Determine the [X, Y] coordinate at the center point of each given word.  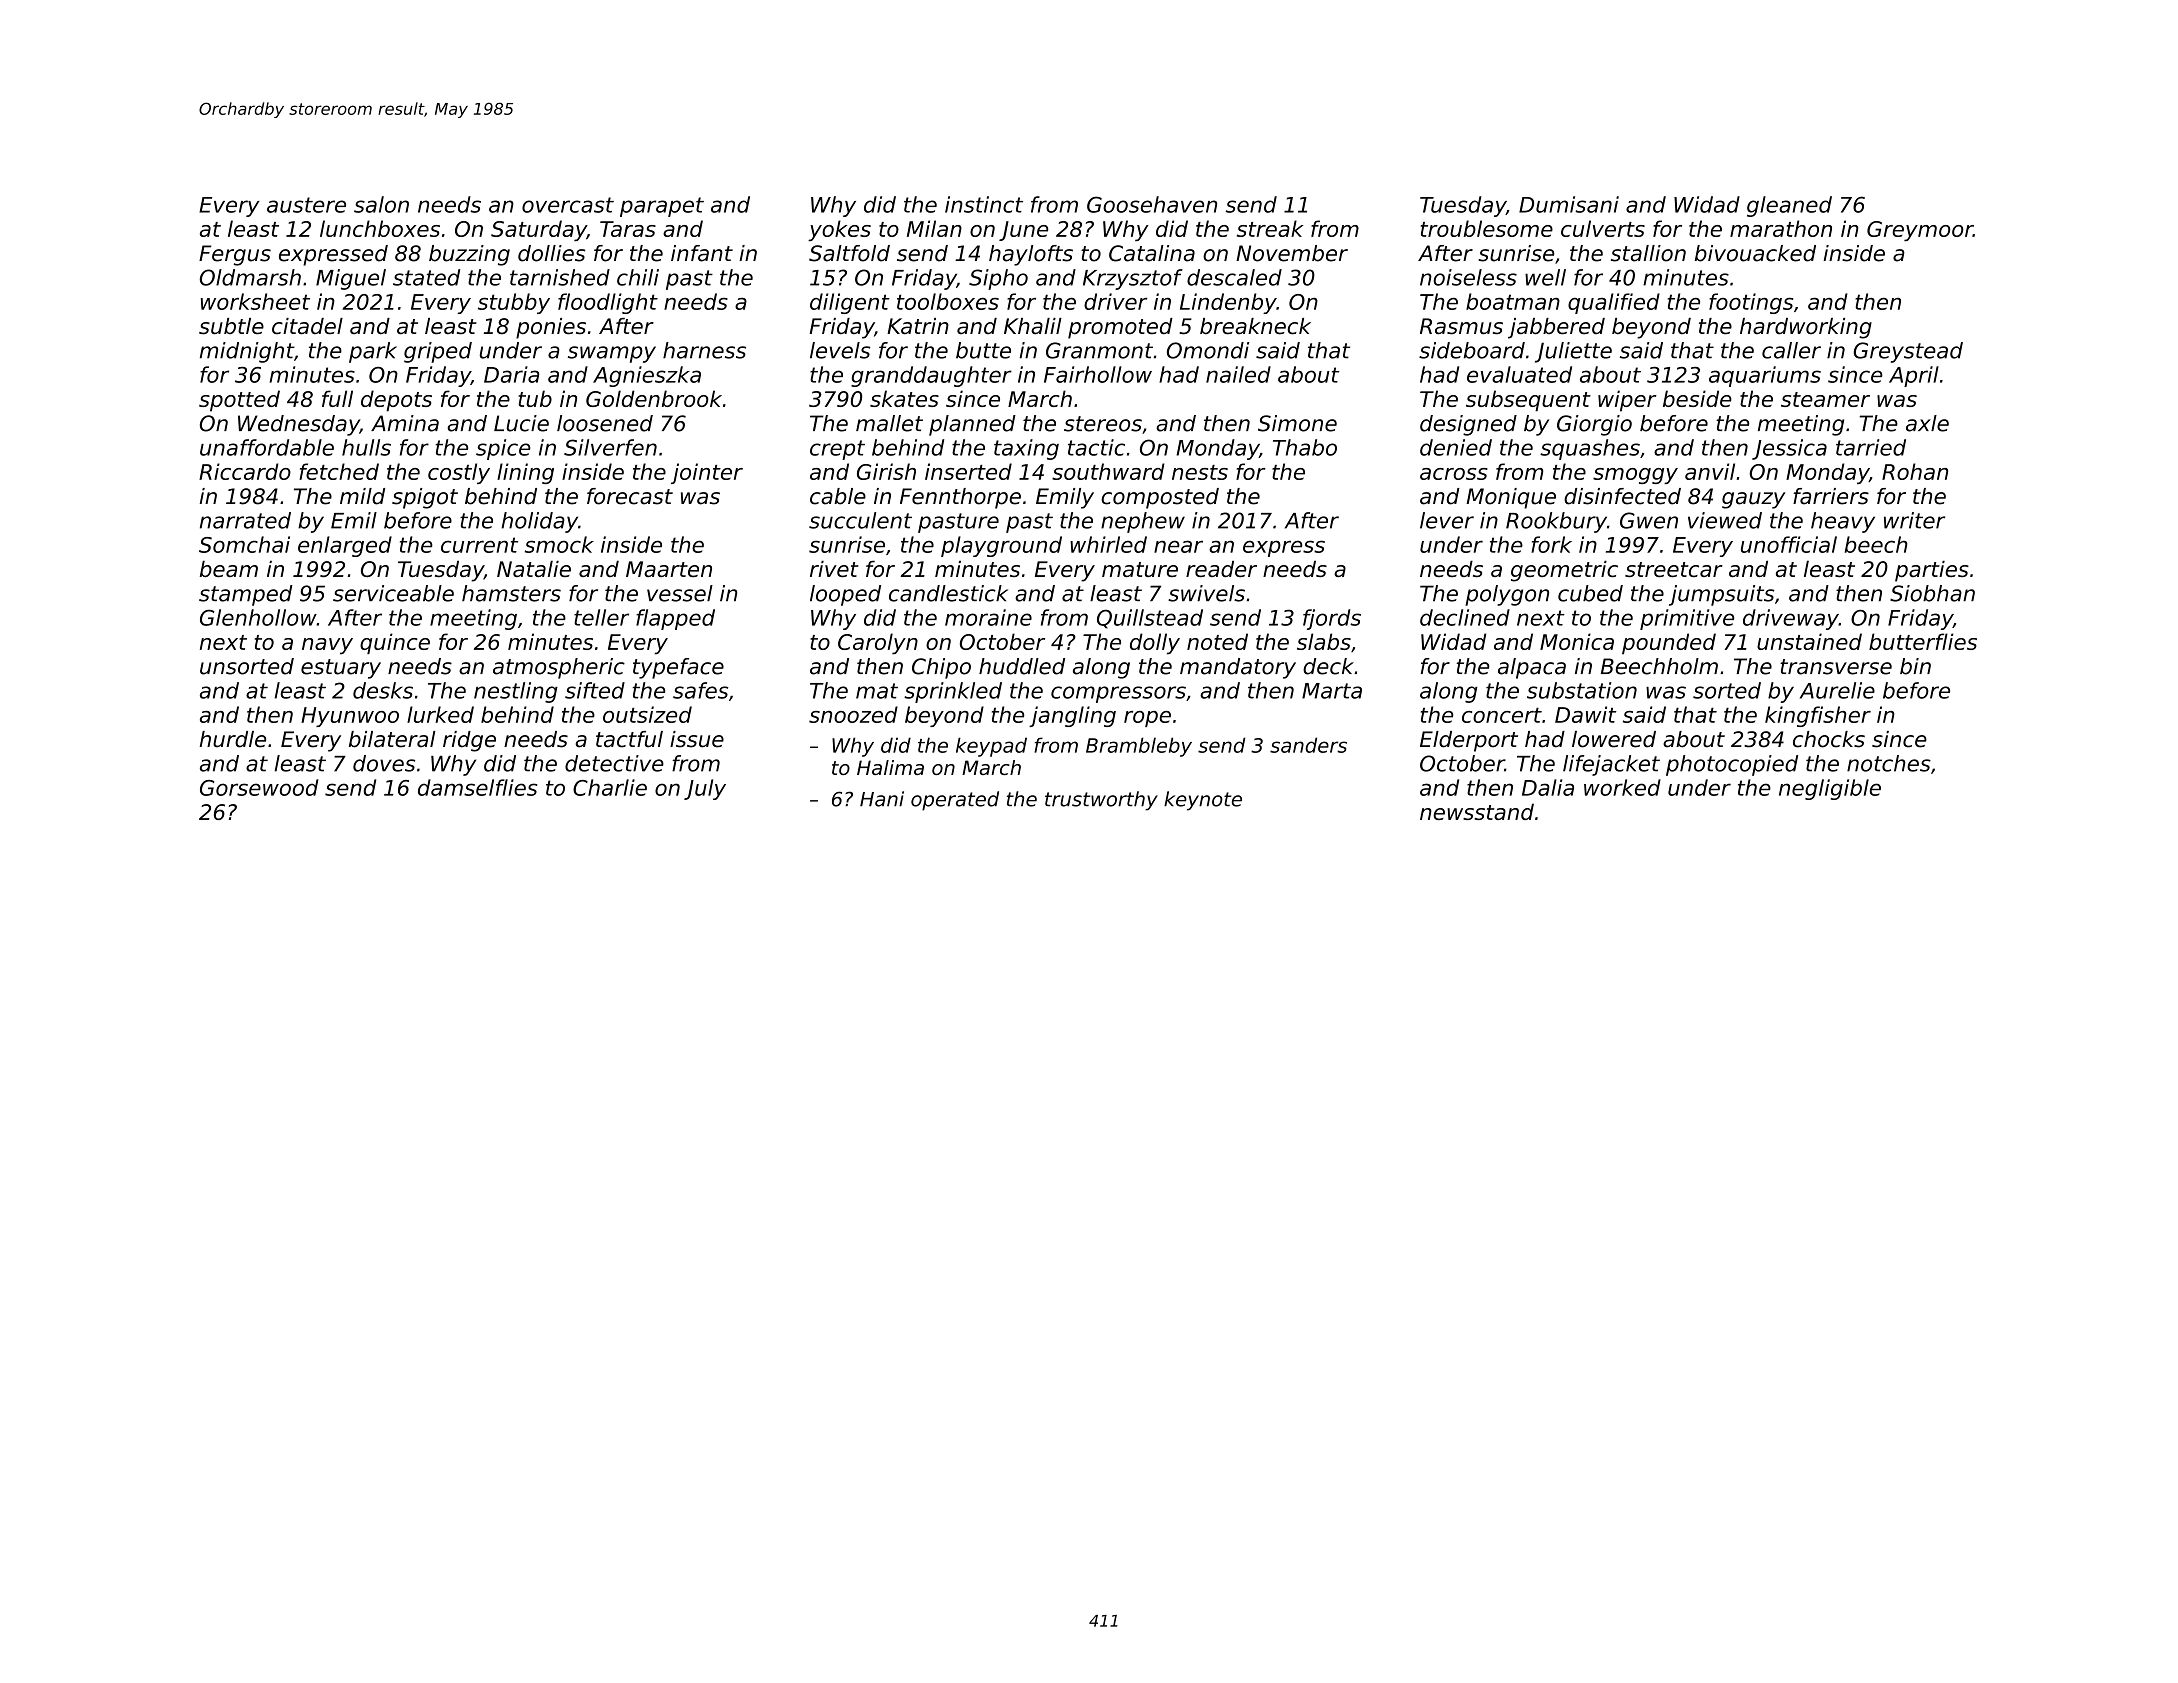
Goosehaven [1152, 204]
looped [845, 595]
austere [306, 205]
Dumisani [1569, 204]
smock [559, 544]
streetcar [1674, 569]
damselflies [478, 787]
